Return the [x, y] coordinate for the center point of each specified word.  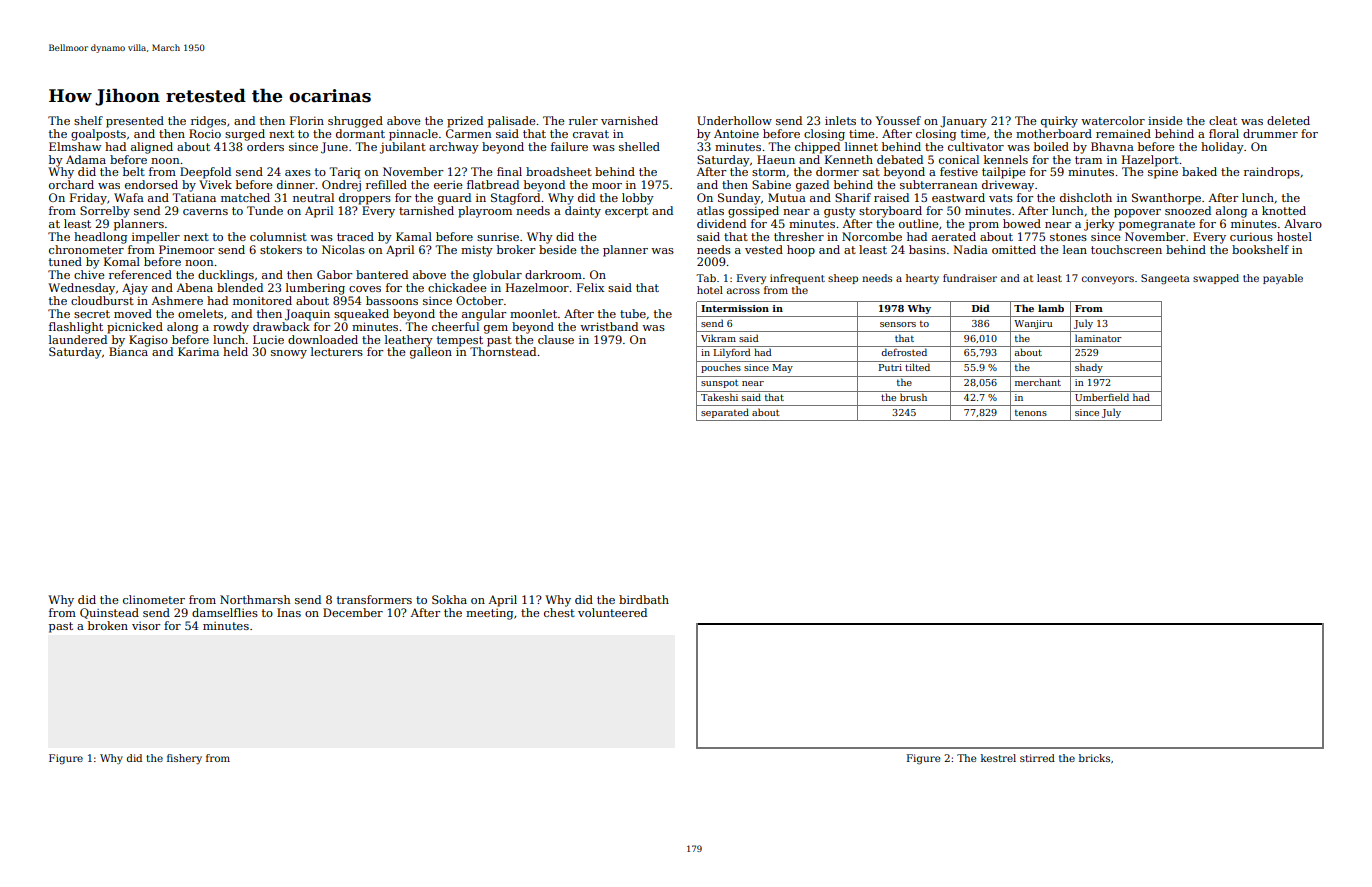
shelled [639, 146]
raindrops [1272, 173]
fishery [184, 759]
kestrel [998, 758]
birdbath [644, 599]
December [353, 612]
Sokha [449, 599]
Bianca [128, 351]
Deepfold [205, 173]
